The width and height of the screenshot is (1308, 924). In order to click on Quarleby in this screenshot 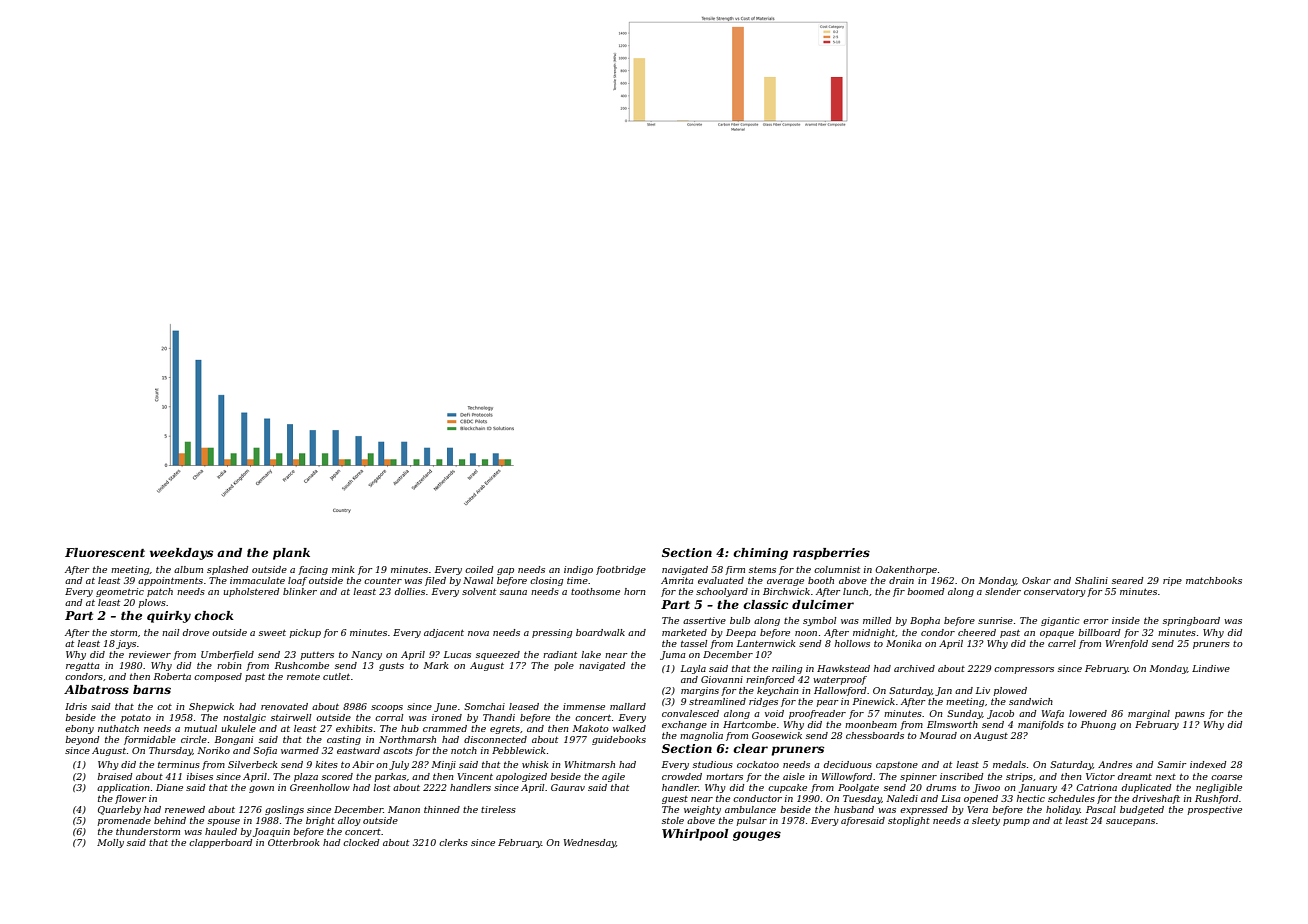, I will do `click(119, 810)`.
